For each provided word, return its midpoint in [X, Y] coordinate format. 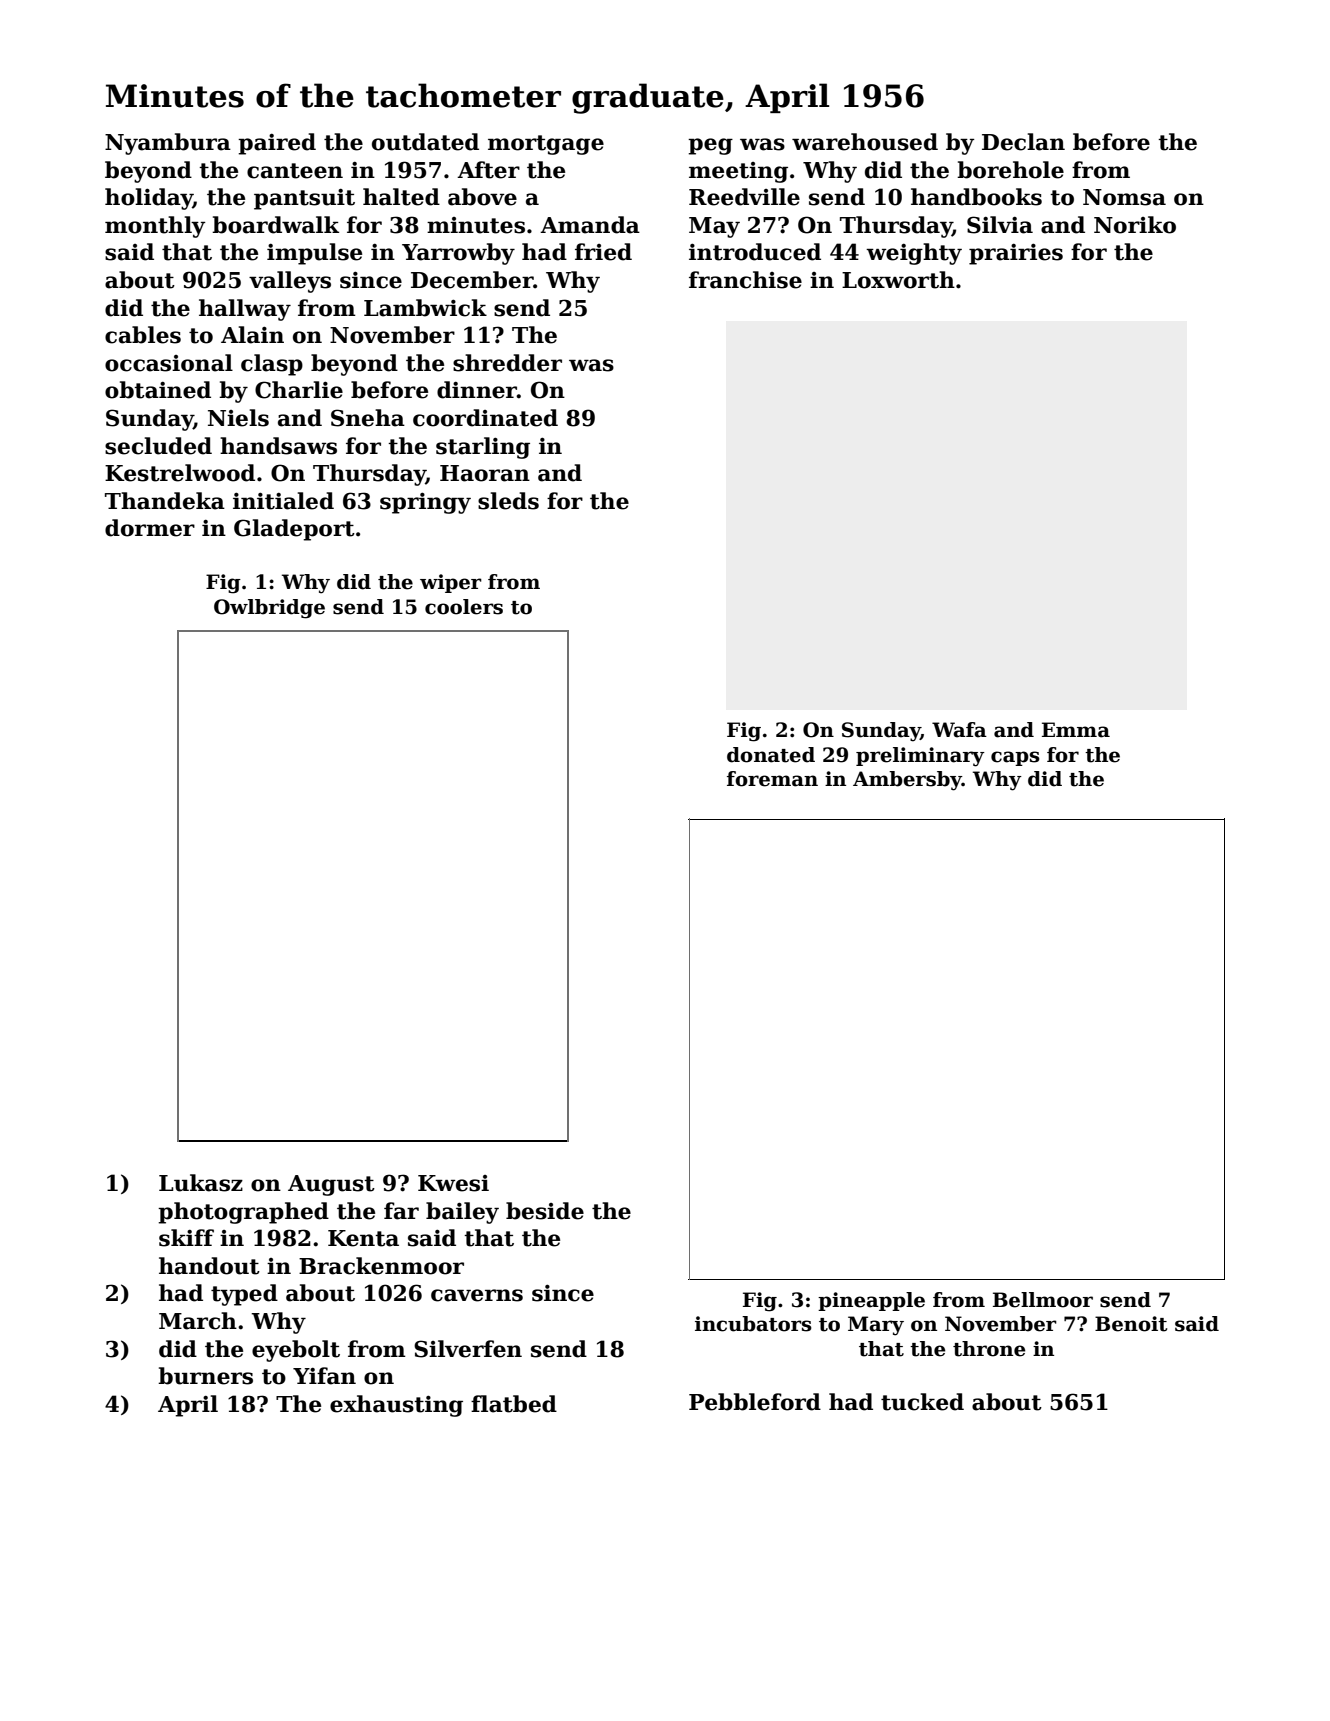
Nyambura [168, 144]
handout [209, 1266]
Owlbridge [269, 609]
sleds [508, 501]
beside [545, 1211]
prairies [1016, 254]
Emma [1076, 730]
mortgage [546, 145]
